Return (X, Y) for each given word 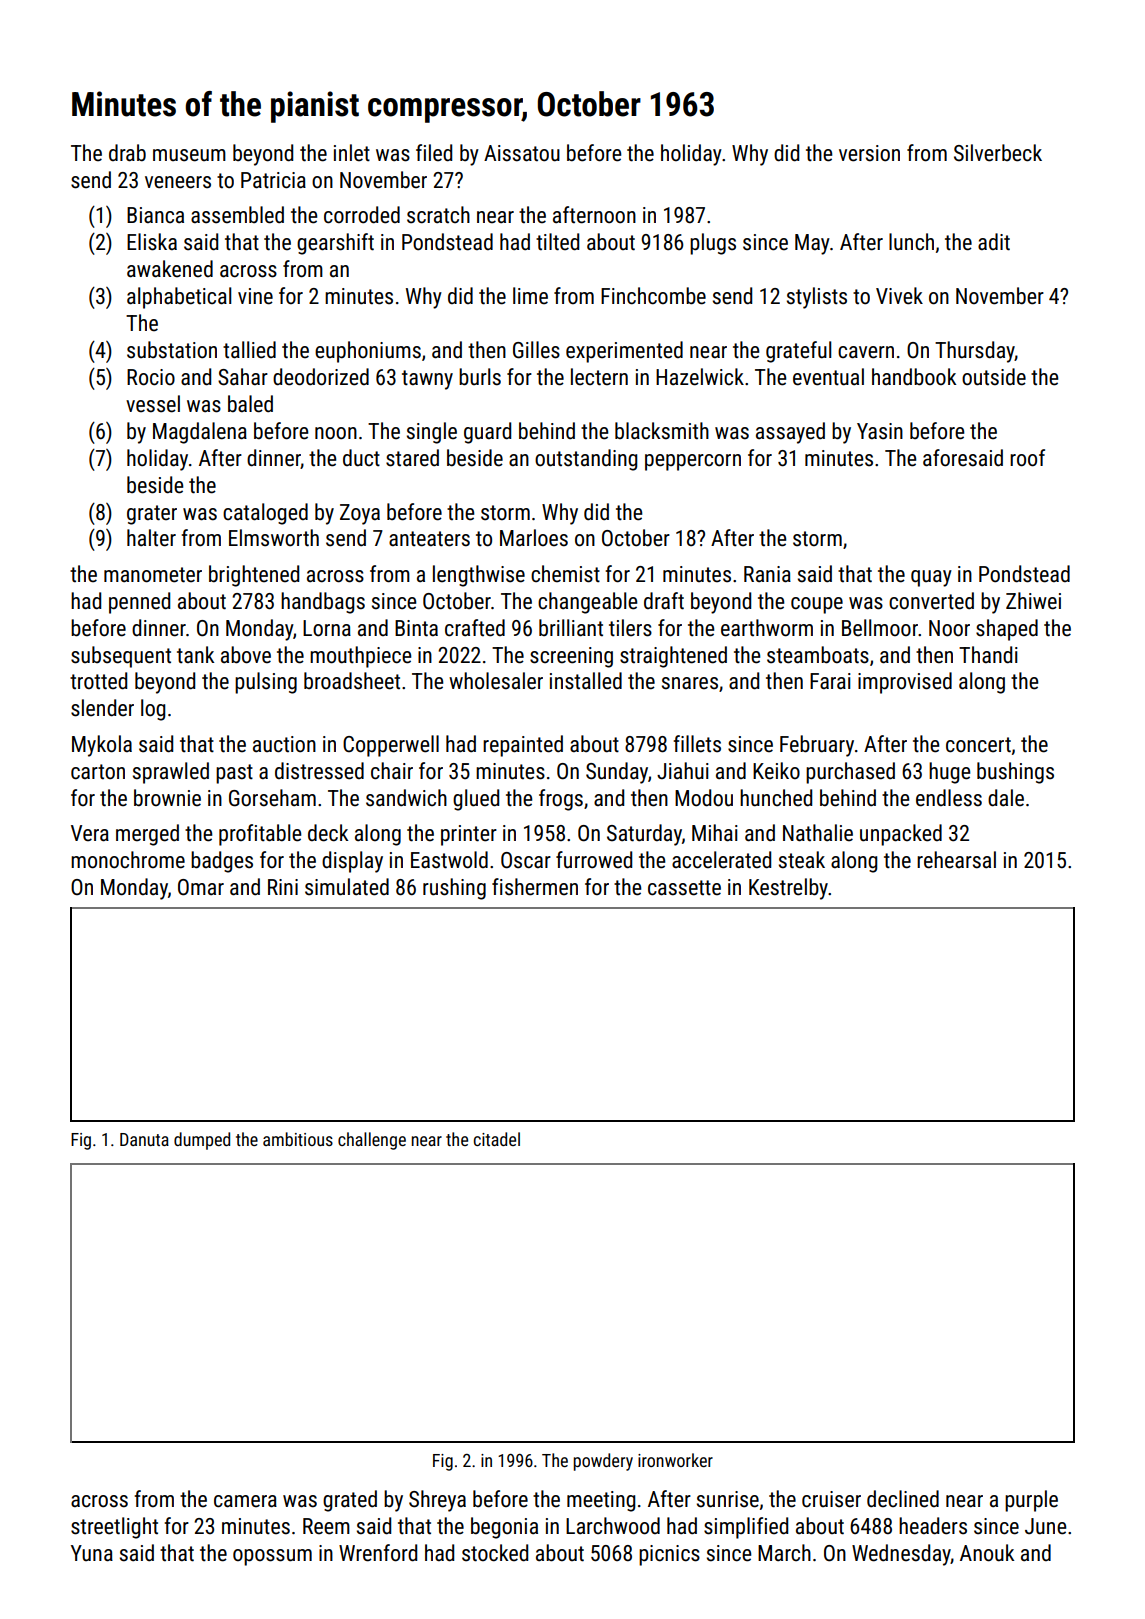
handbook (914, 377)
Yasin (880, 431)
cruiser (831, 1499)
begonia (504, 1528)
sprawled (171, 773)
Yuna (92, 1553)
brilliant (571, 628)
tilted (557, 242)
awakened (170, 269)
